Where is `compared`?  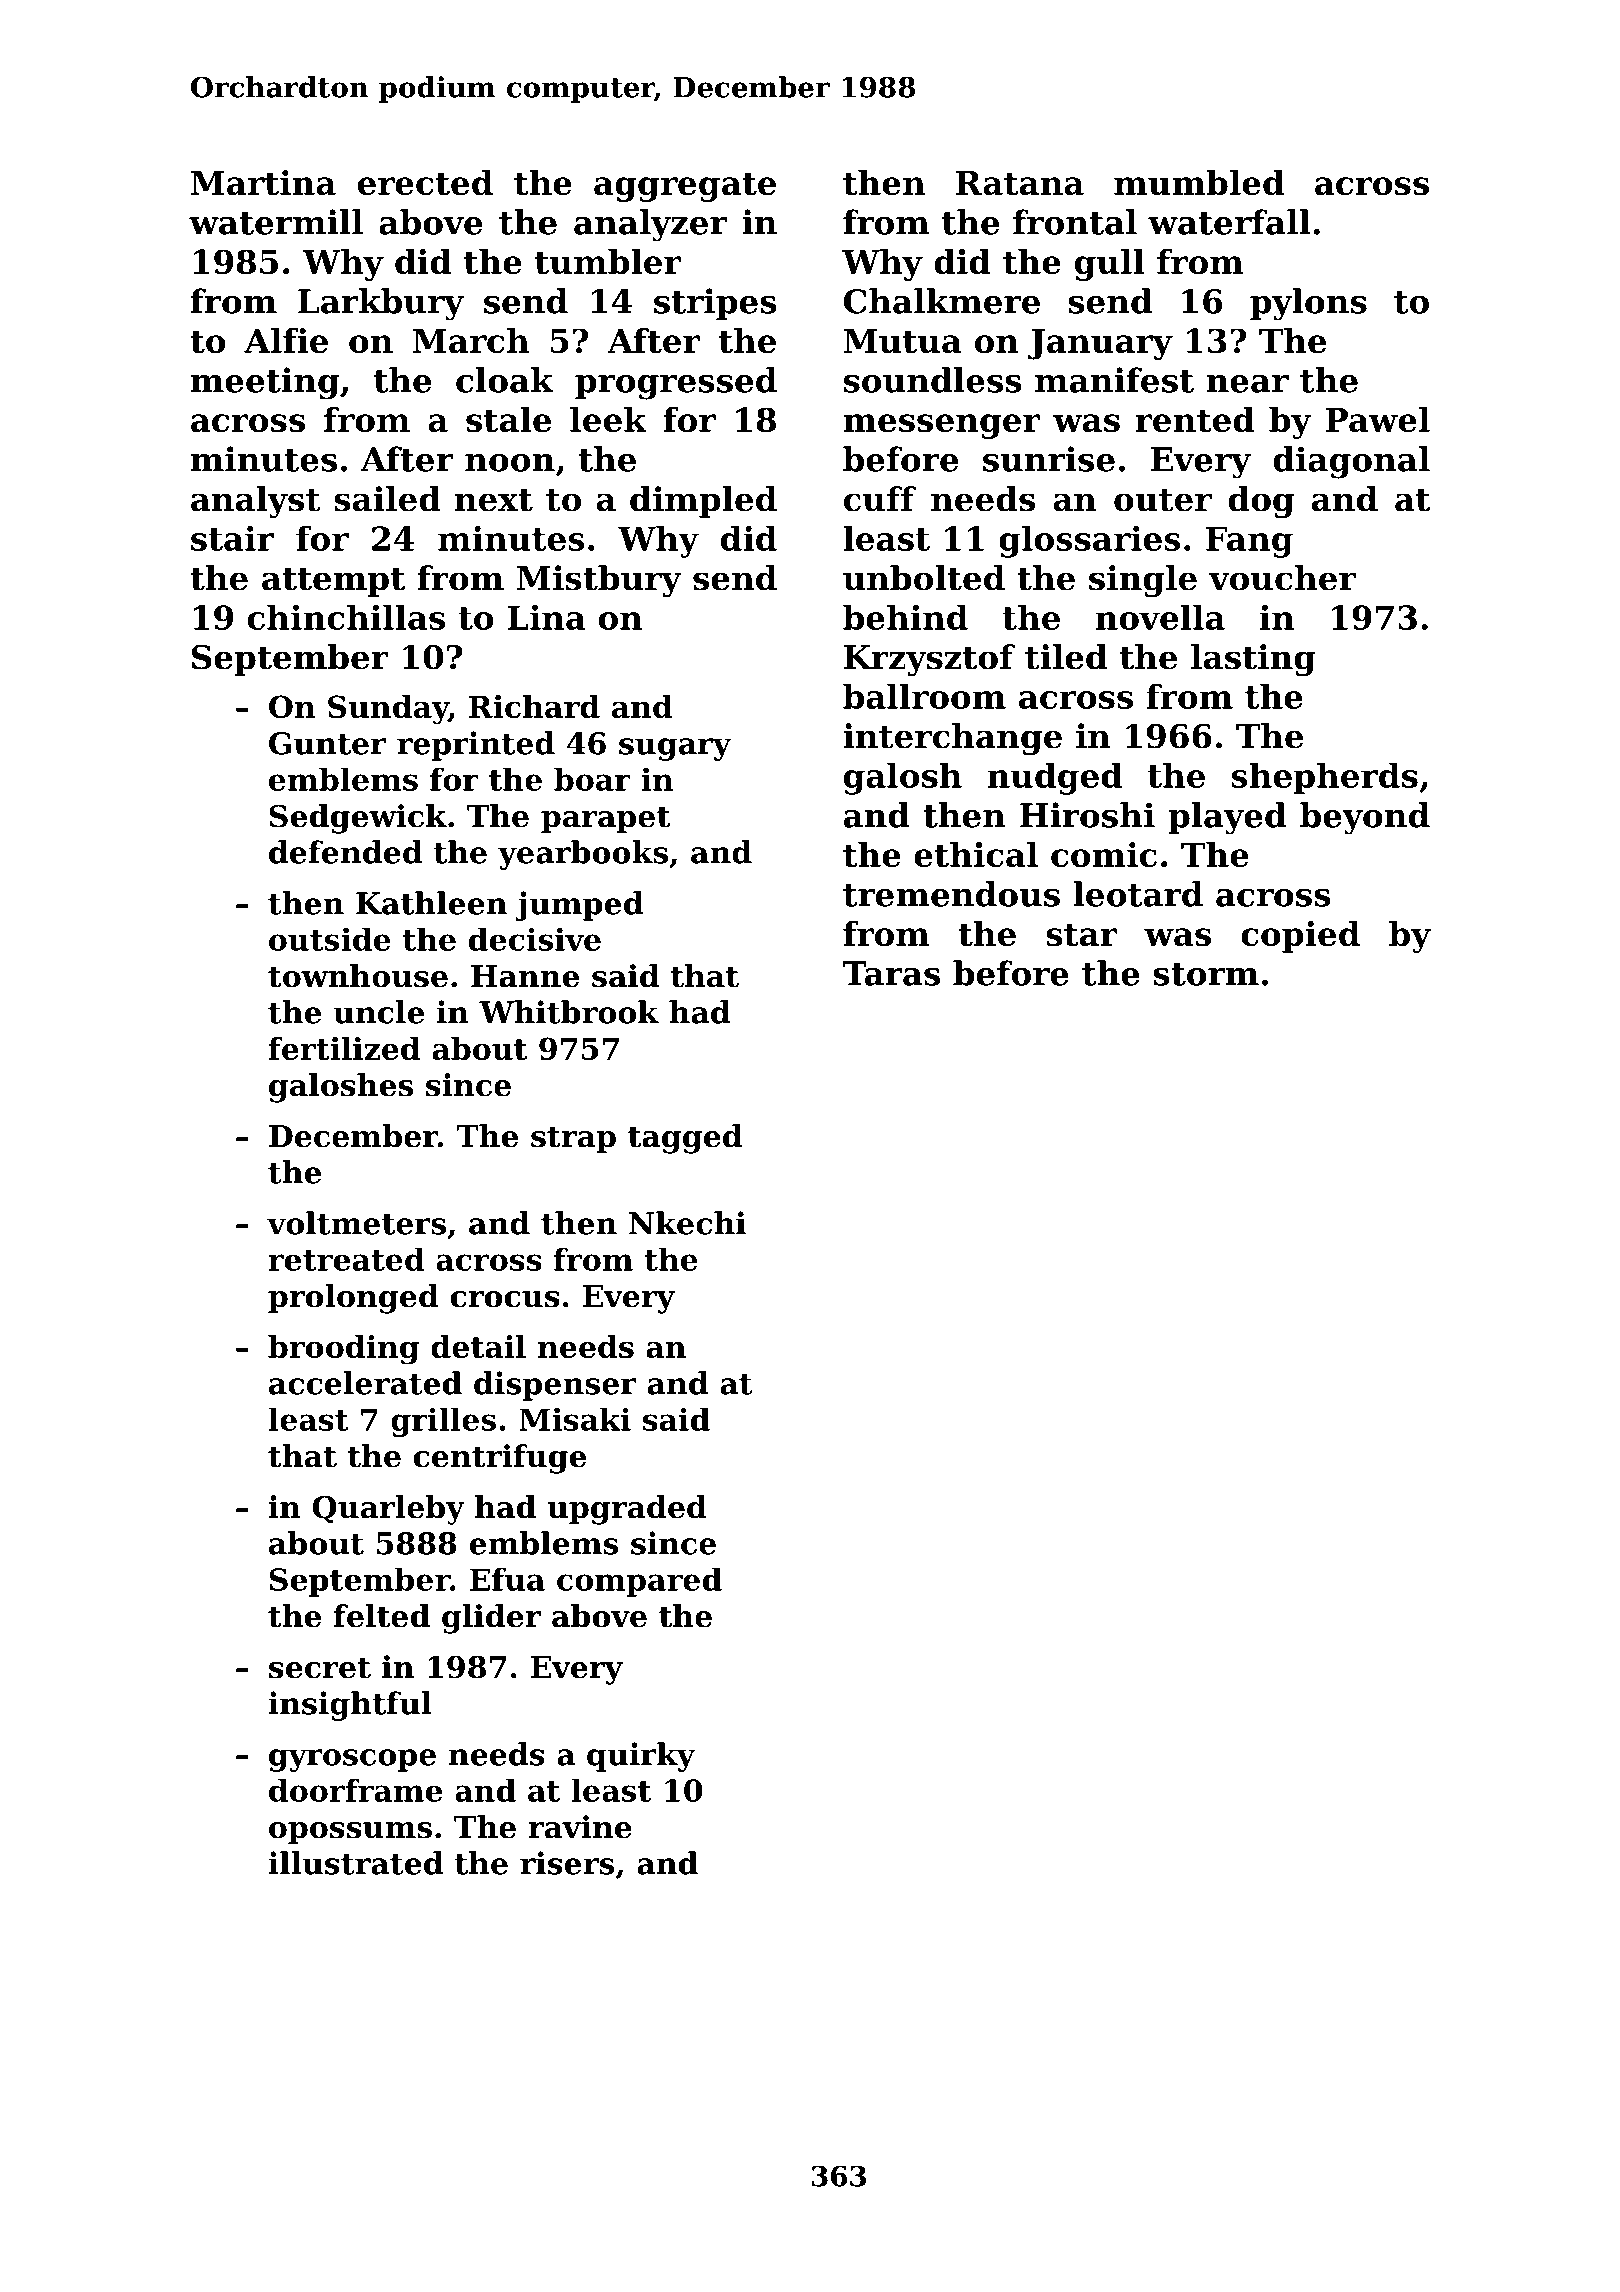
compared is located at coordinates (639, 1582).
